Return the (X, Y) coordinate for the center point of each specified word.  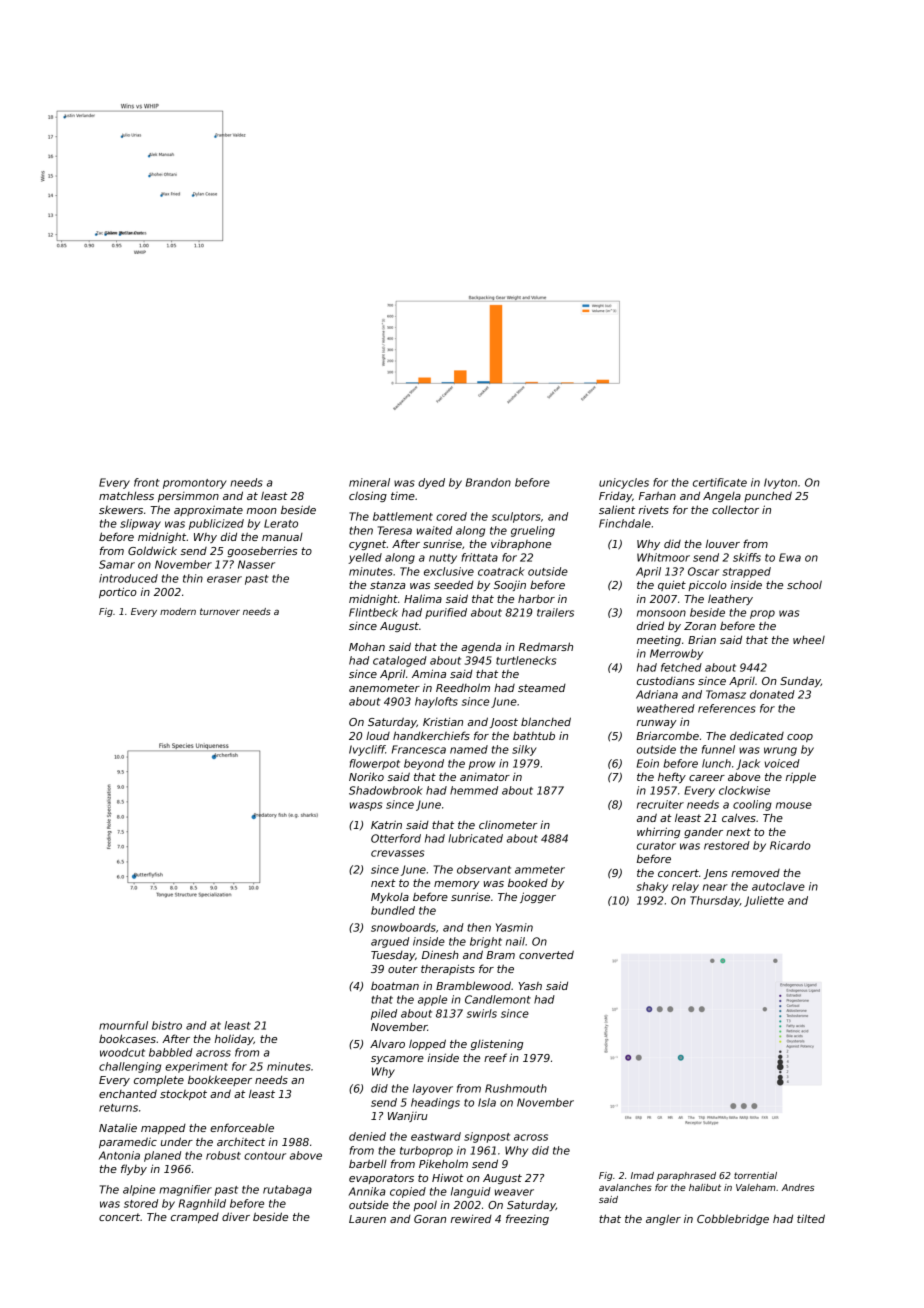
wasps (366, 806)
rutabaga (287, 1190)
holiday (234, 1039)
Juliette (764, 901)
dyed (431, 483)
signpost (487, 1137)
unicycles (624, 483)
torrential (755, 1175)
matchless (126, 496)
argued (390, 942)
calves (739, 817)
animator (485, 777)
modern (178, 611)
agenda (481, 647)
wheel (809, 640)
